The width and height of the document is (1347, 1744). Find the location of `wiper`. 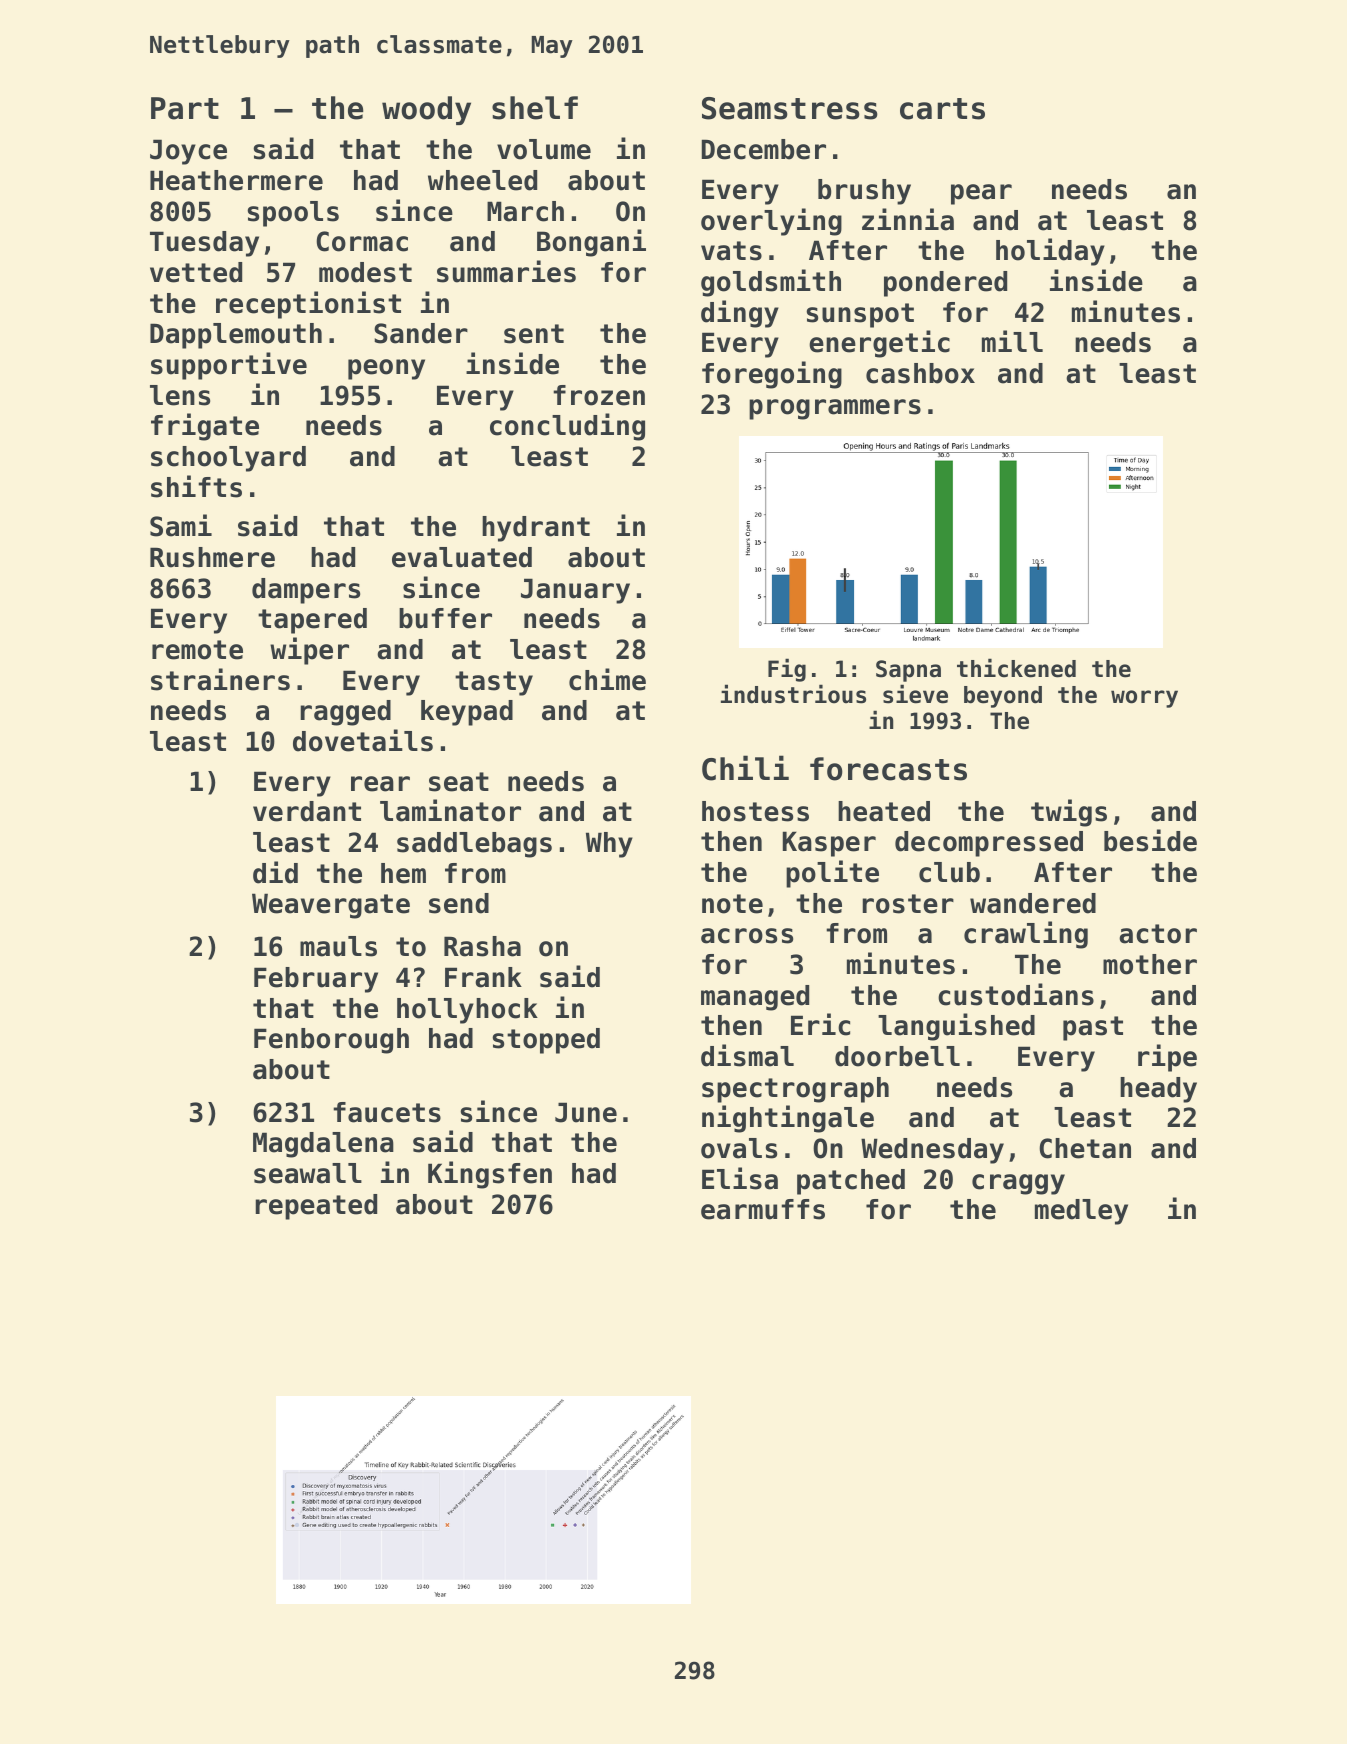

wiper is located at coordinates (309, 651).
